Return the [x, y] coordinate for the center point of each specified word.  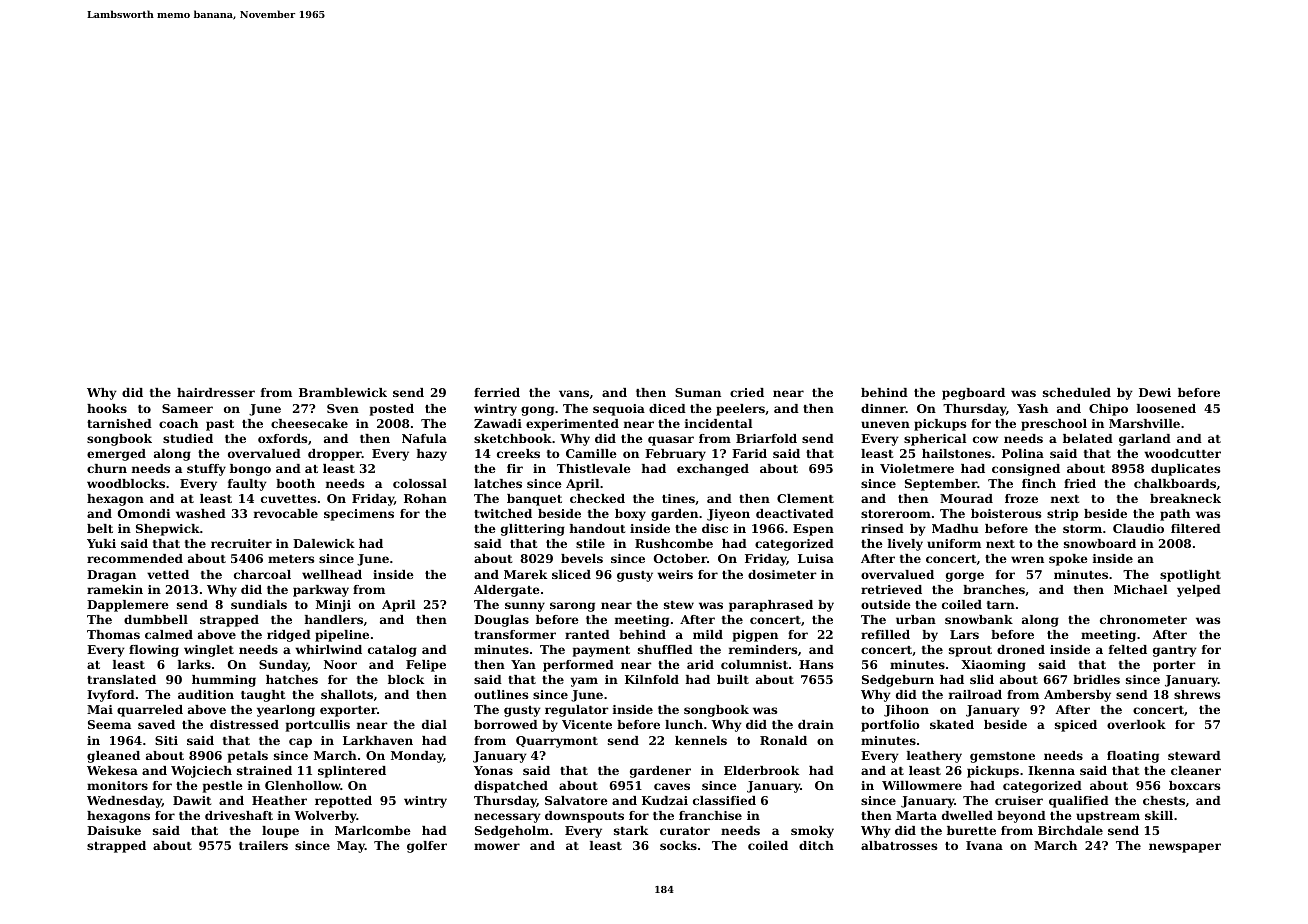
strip [1062, 515]
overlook [1136, 724]
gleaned [113, 757]
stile [590, 543]
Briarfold [766, 438]
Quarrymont [557, 742]
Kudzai [665, 800]
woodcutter [1182, 453]
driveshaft [239, 815]
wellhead [332, 574]
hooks [107, 408]
